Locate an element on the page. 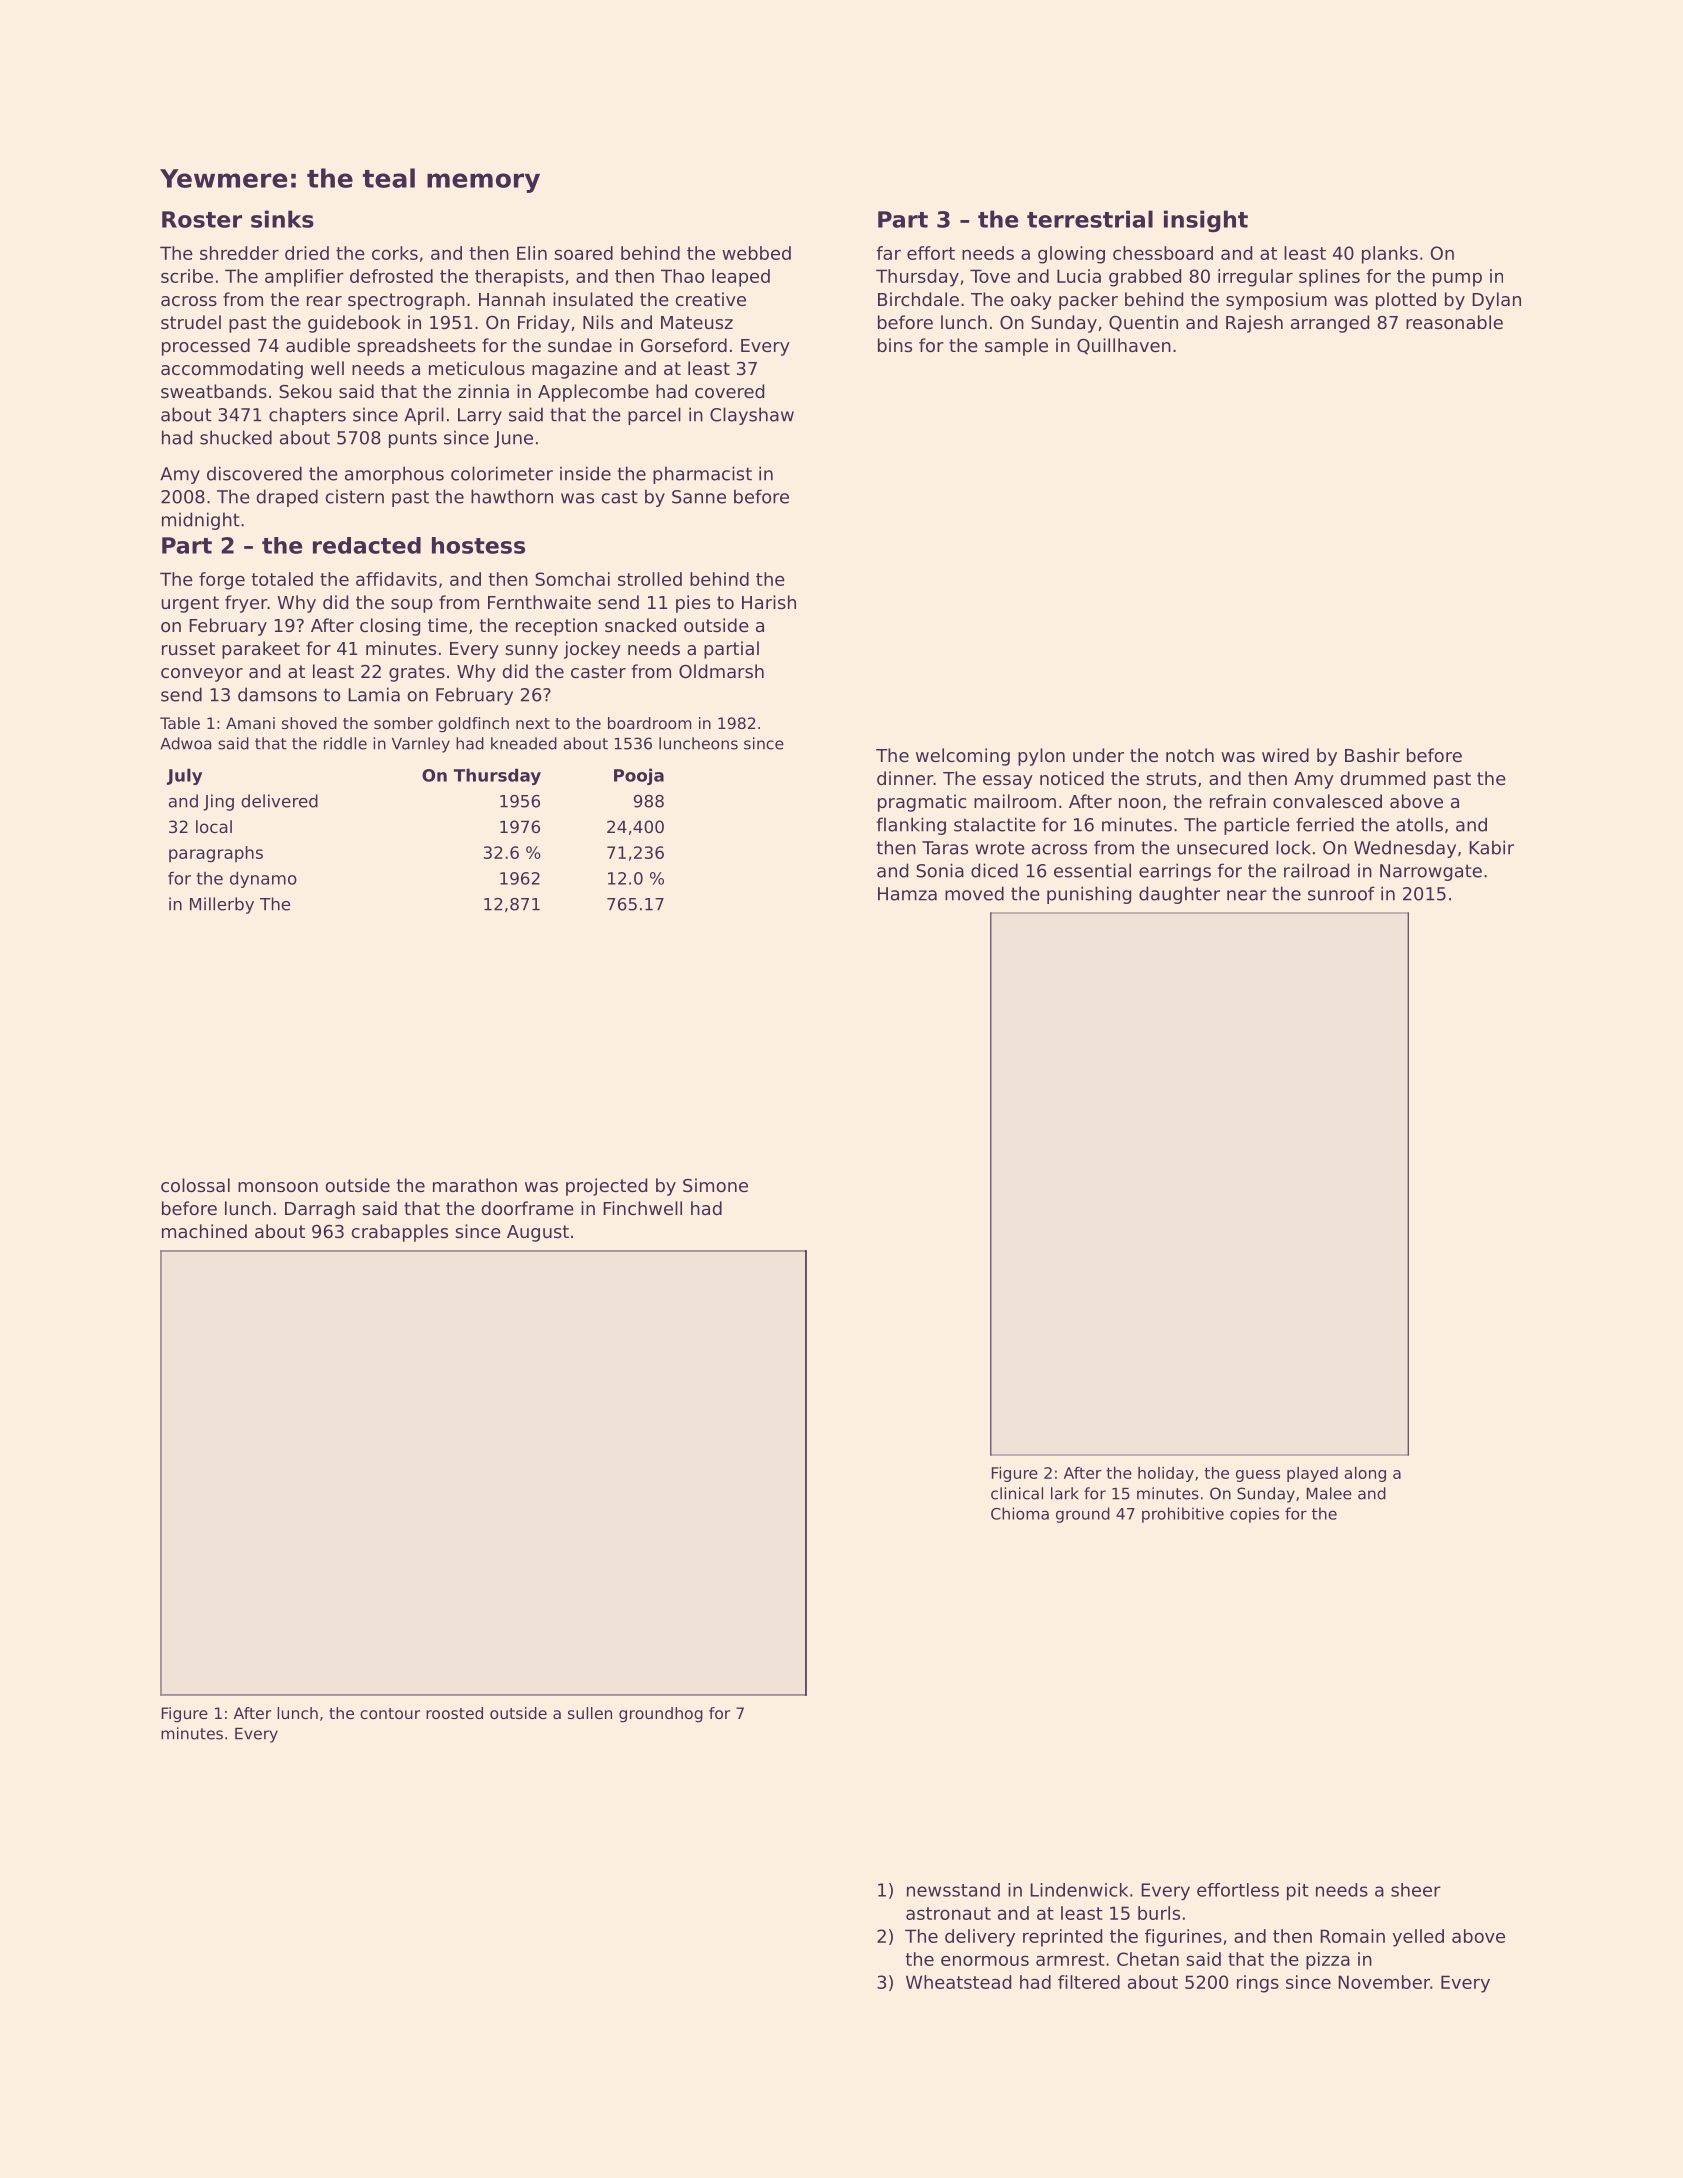 The width and height of the document is (1683, 2178). sullen is located at coordinates (590, 1713).
